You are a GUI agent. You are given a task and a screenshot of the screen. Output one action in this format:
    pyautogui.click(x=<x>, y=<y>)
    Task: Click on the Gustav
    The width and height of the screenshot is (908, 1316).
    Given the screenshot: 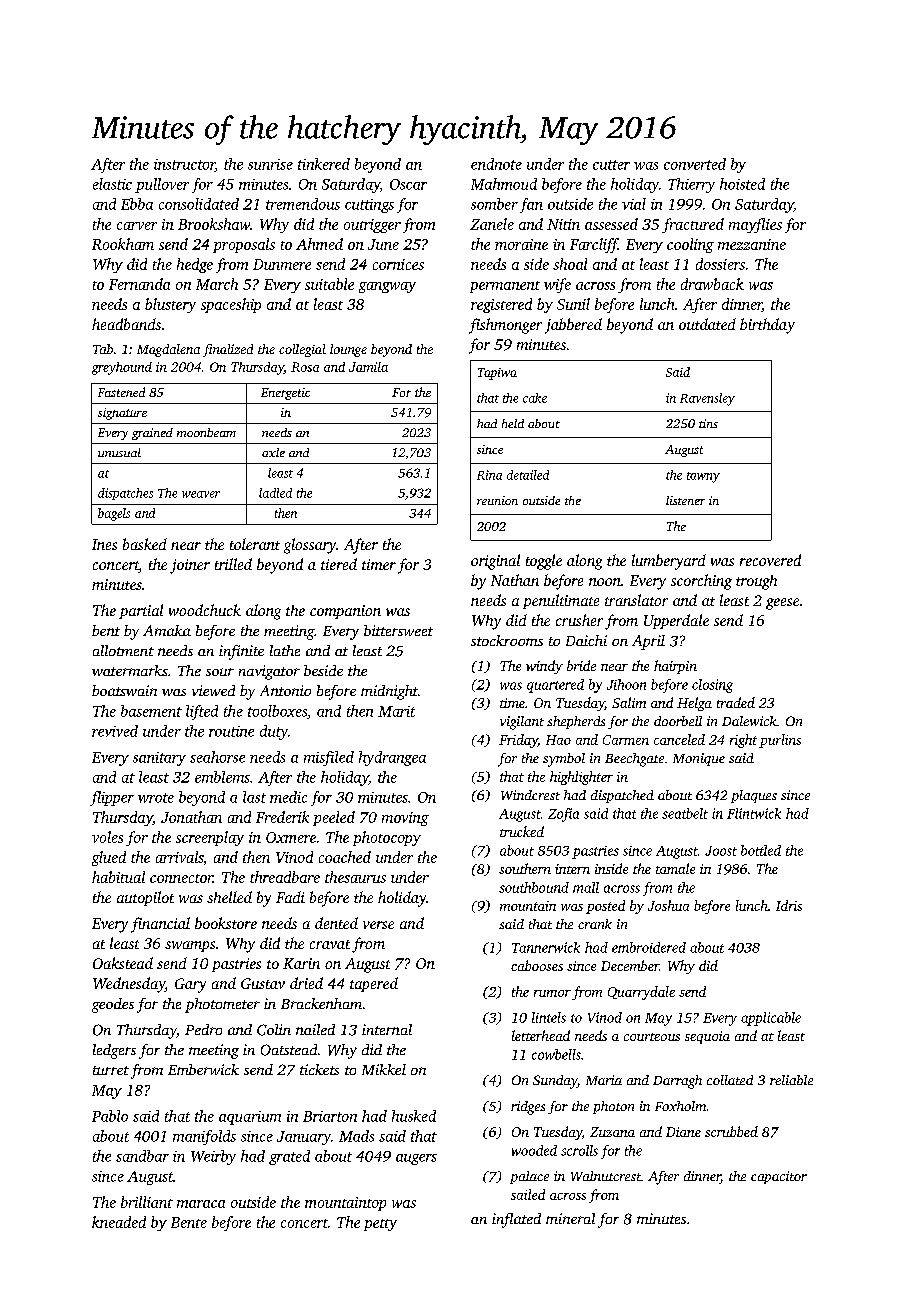 What is the action you would take?
    pyautogui.click(x=263, y=983)
